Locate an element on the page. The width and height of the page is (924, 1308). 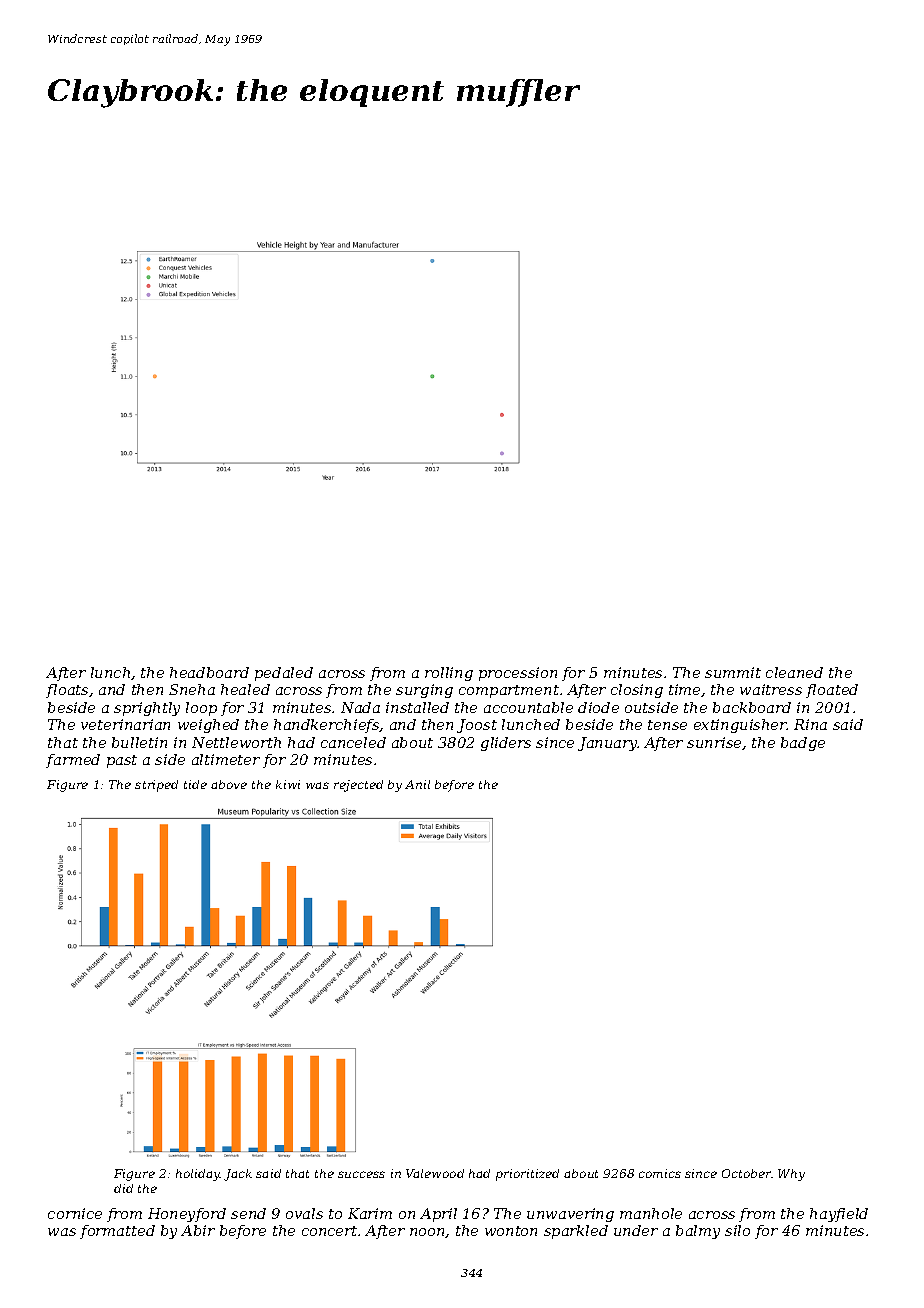
formatted is located at coordinates (117, 1232).
